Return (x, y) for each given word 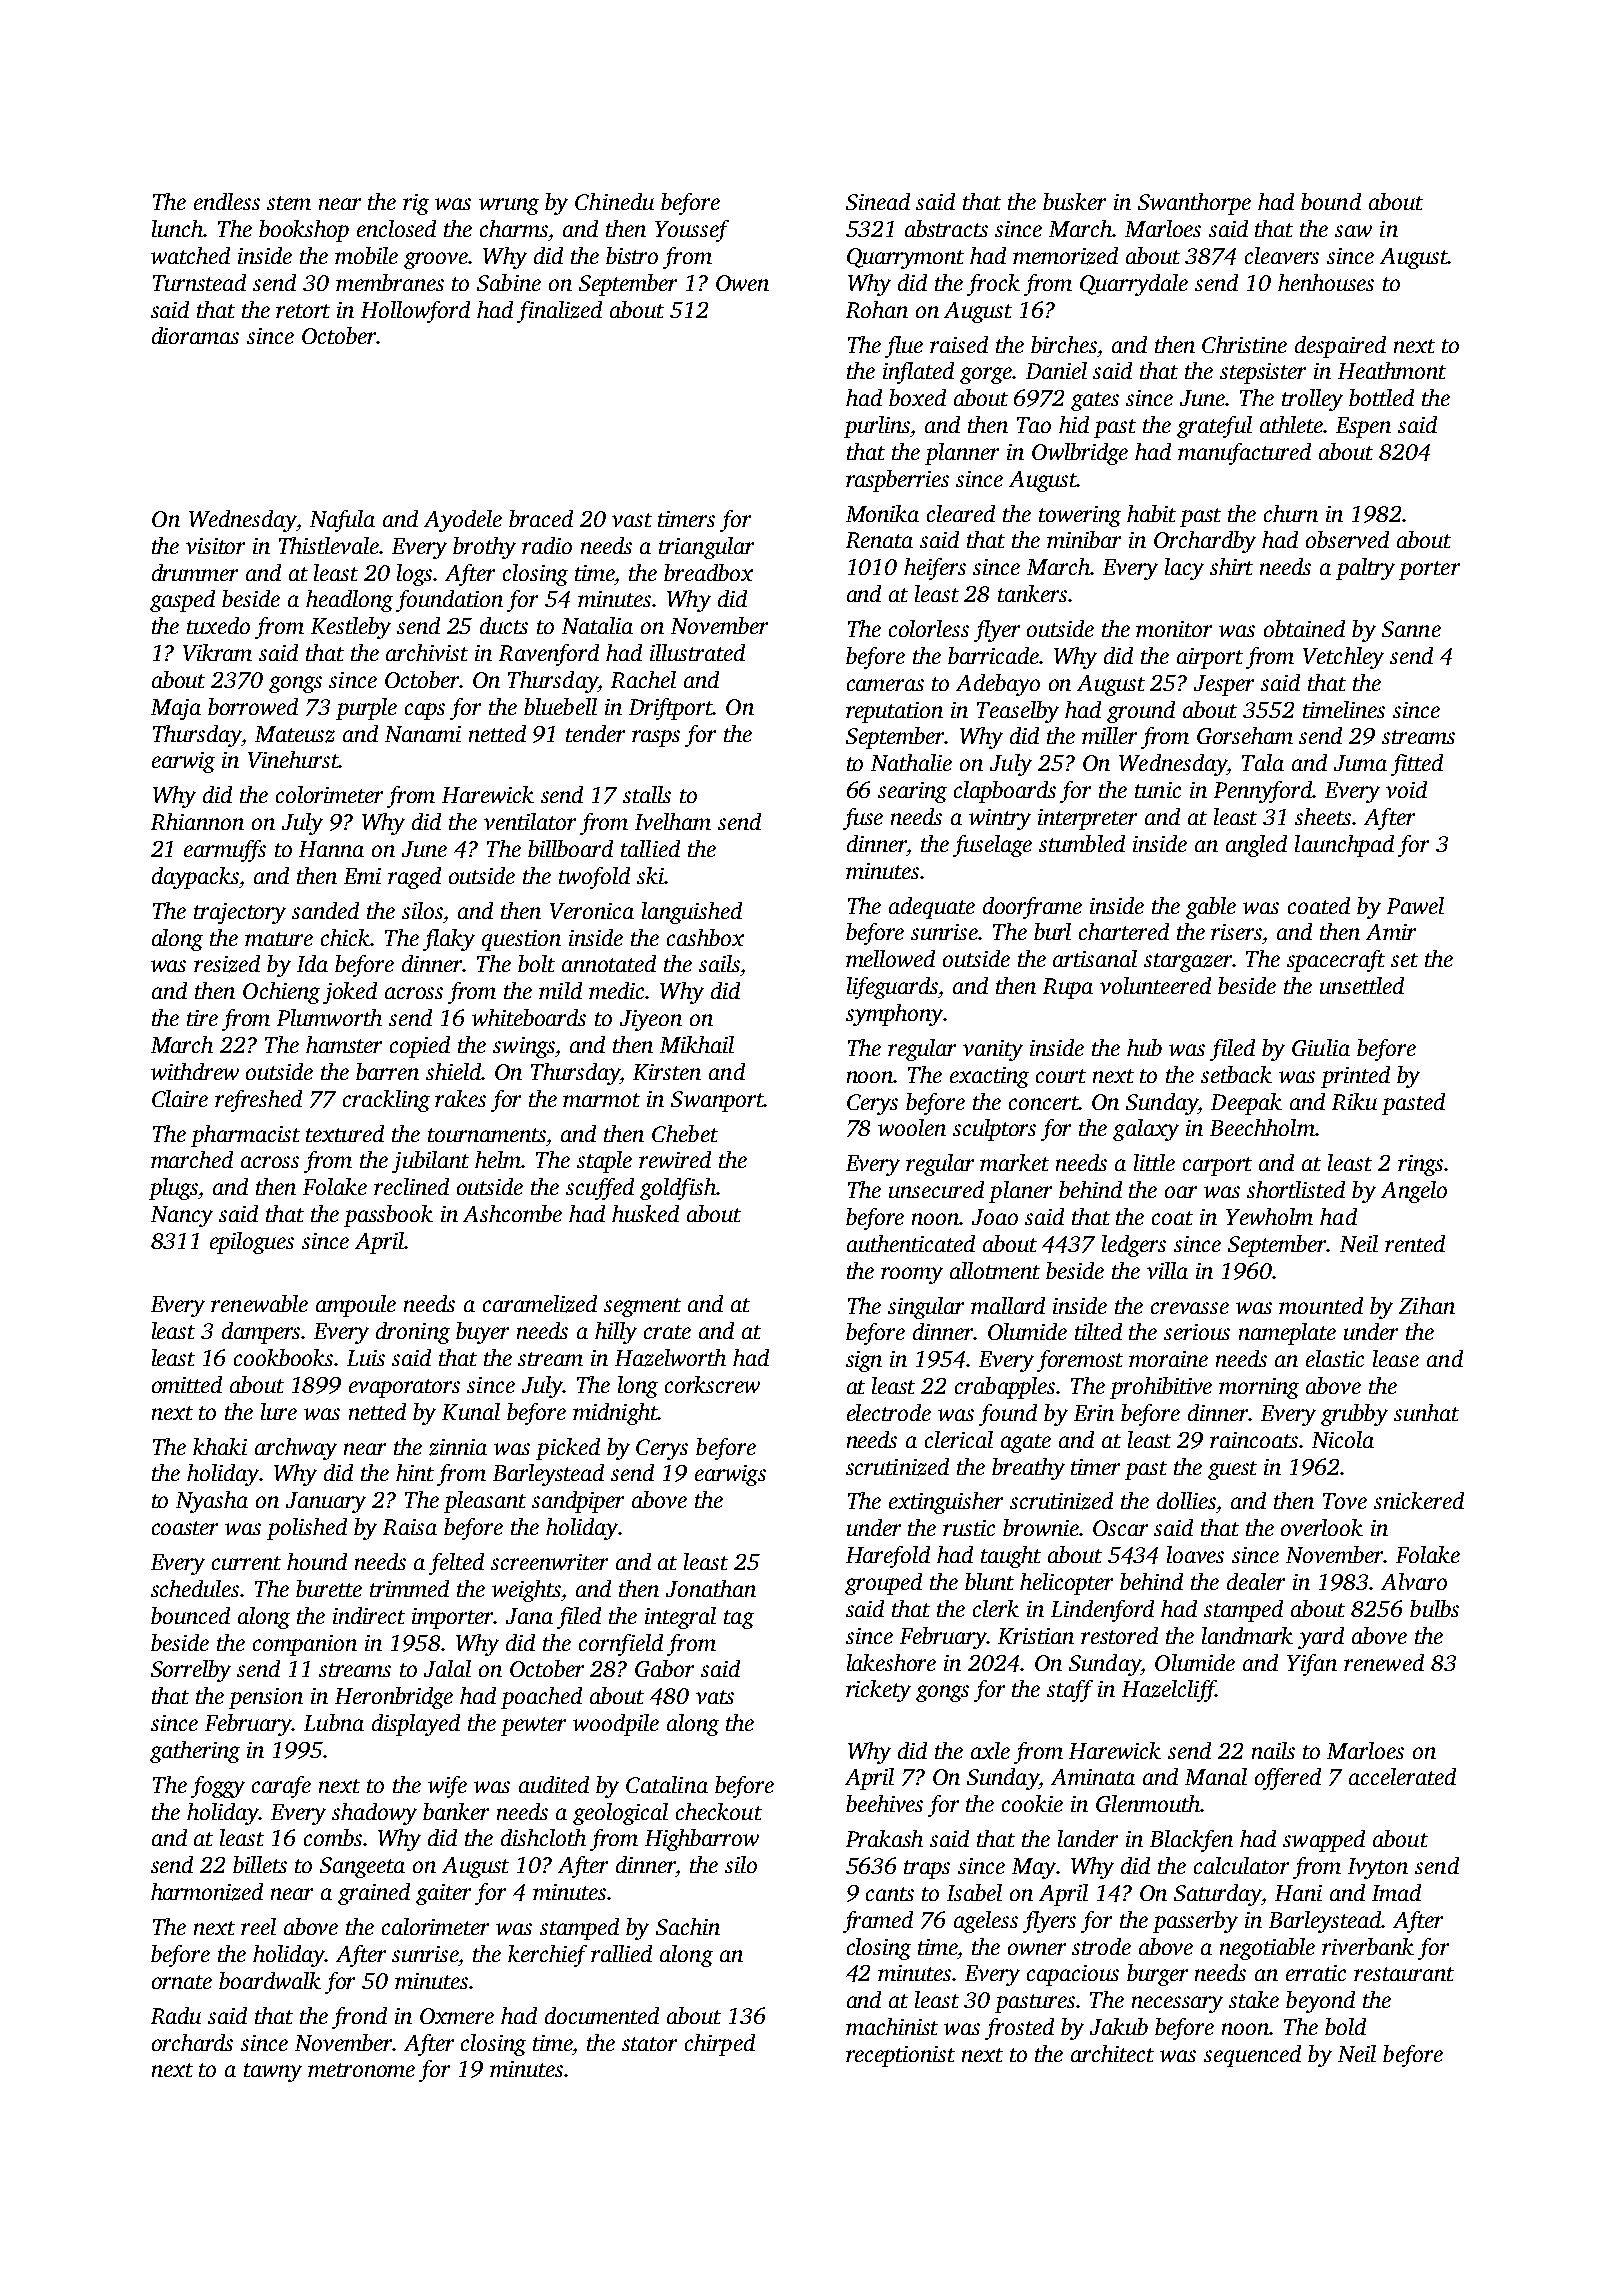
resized (227, 964)
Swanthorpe (1194, 204)
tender (595, 733)
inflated (918, 373)
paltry (1365, 569)
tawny (273, 2072)
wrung (509, 206)
